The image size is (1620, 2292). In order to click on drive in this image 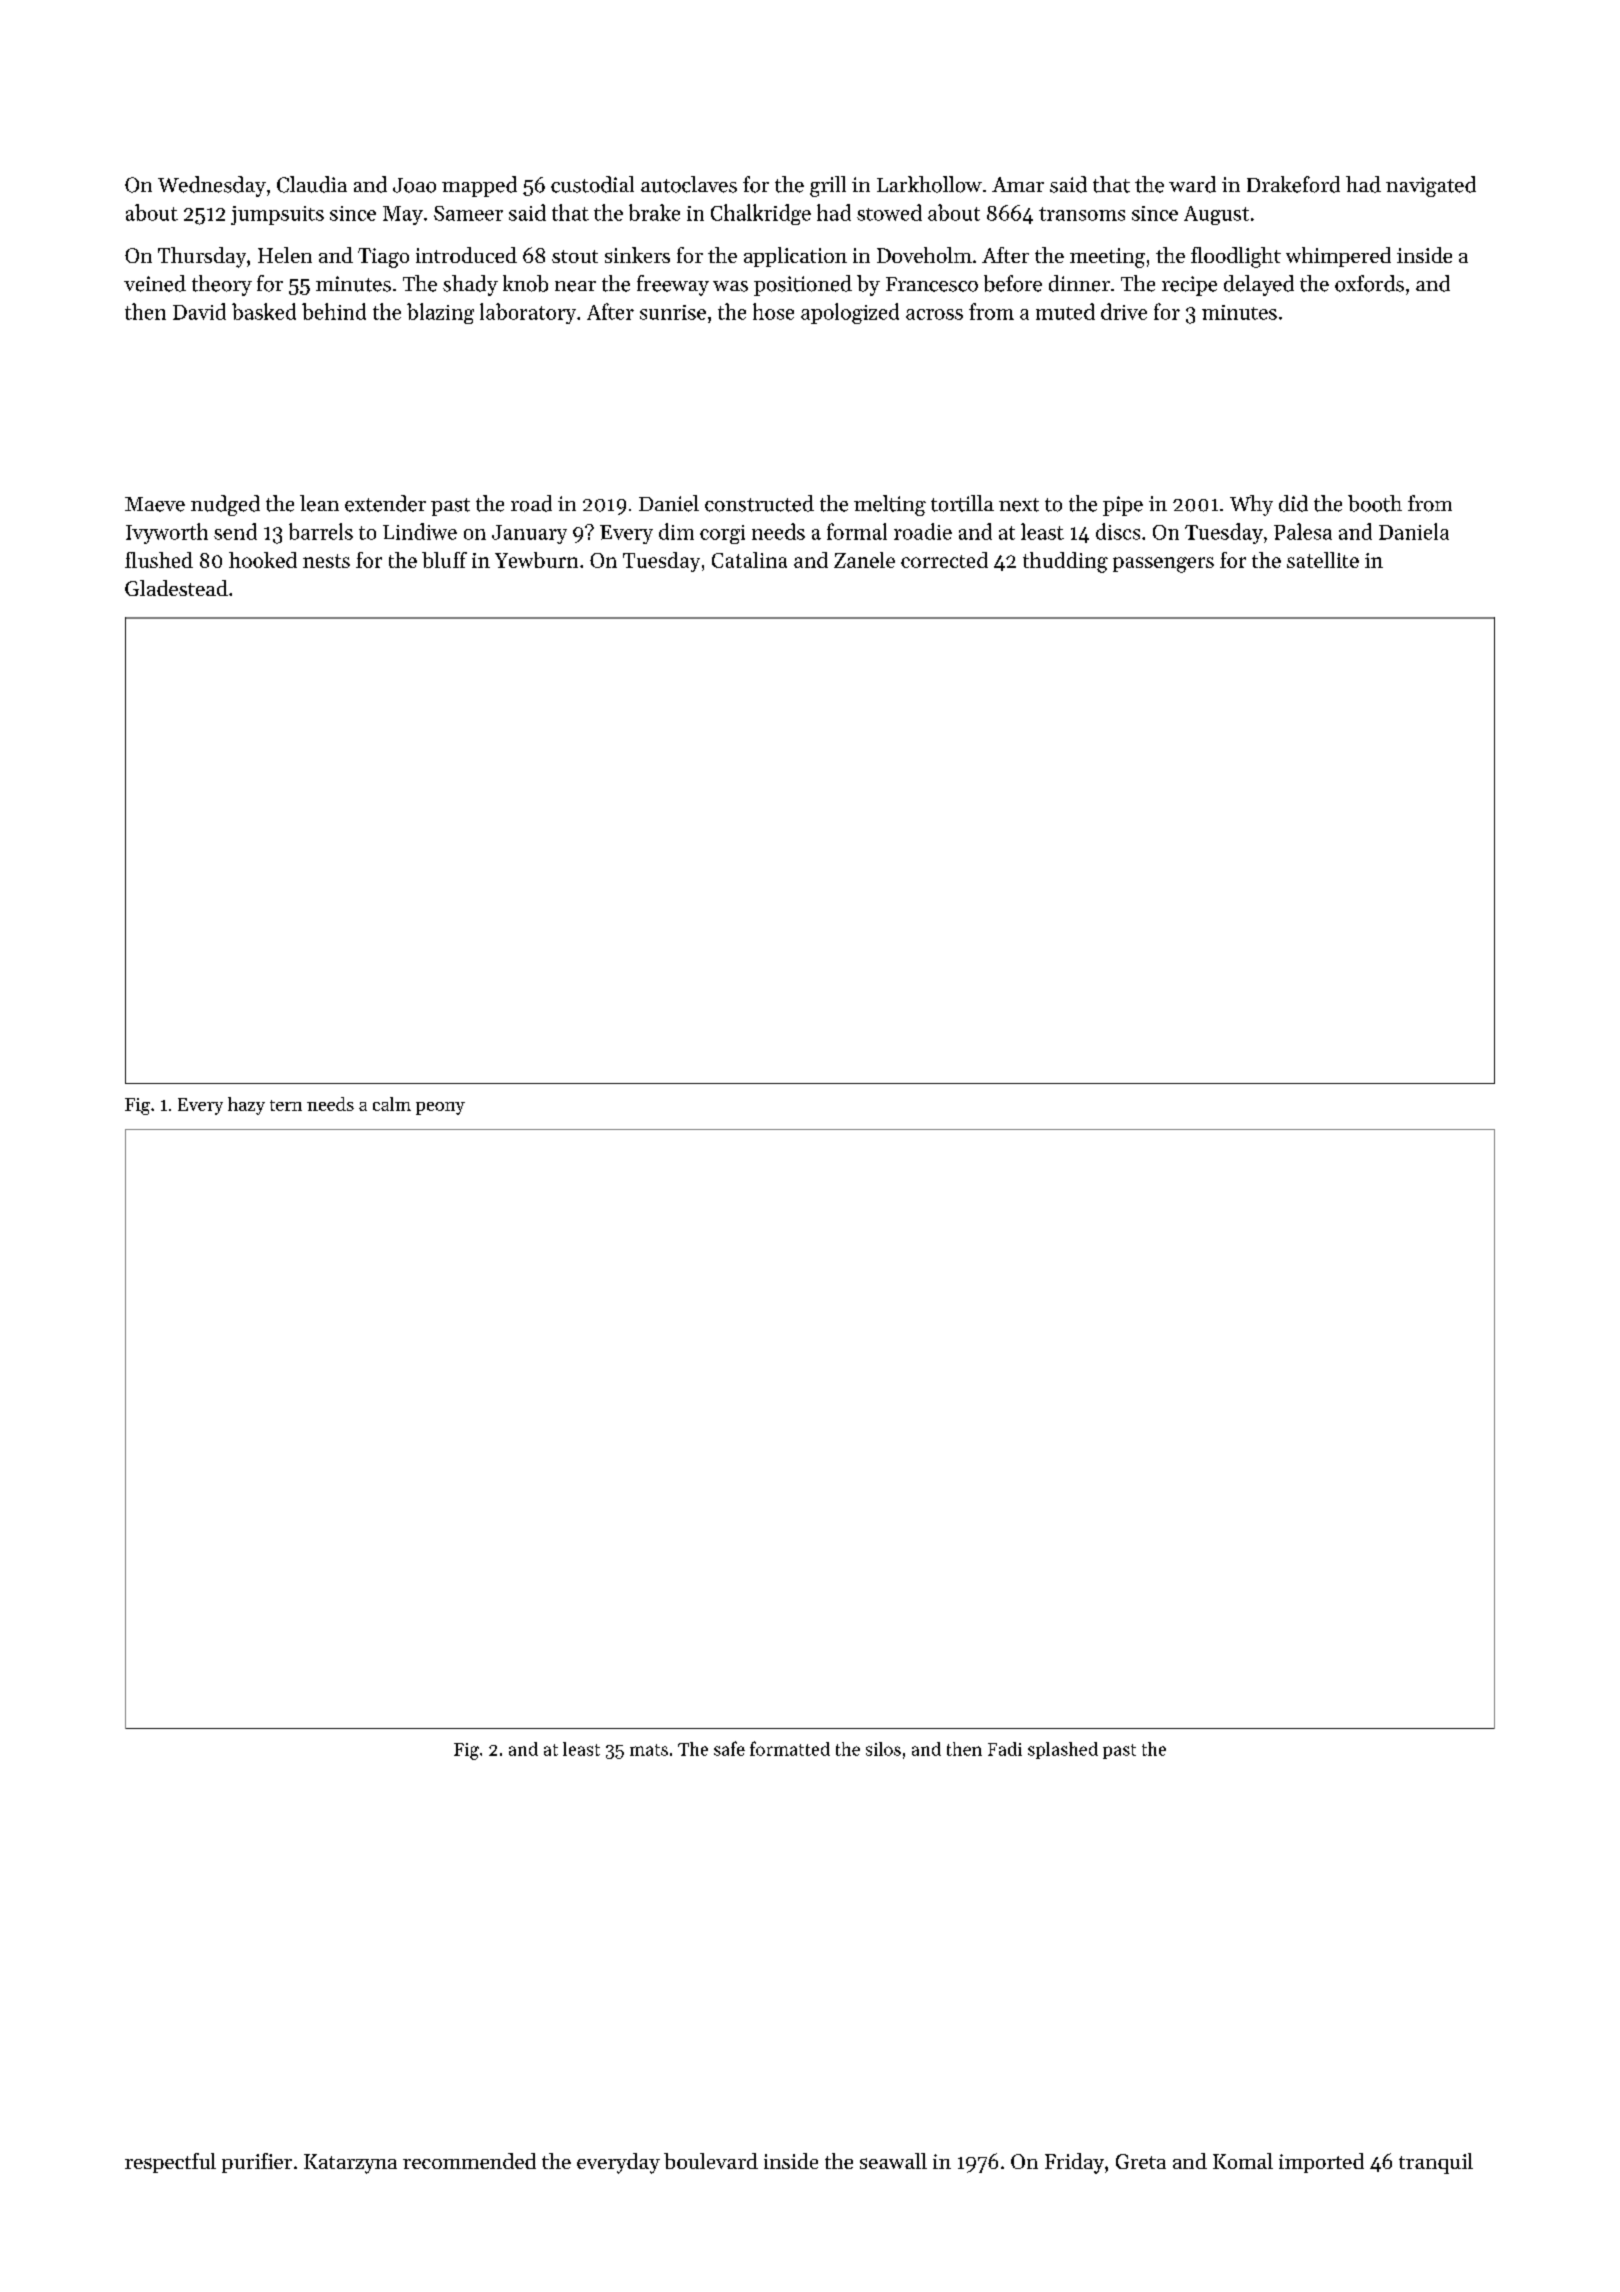, I will do `click(1124, 311)`.
